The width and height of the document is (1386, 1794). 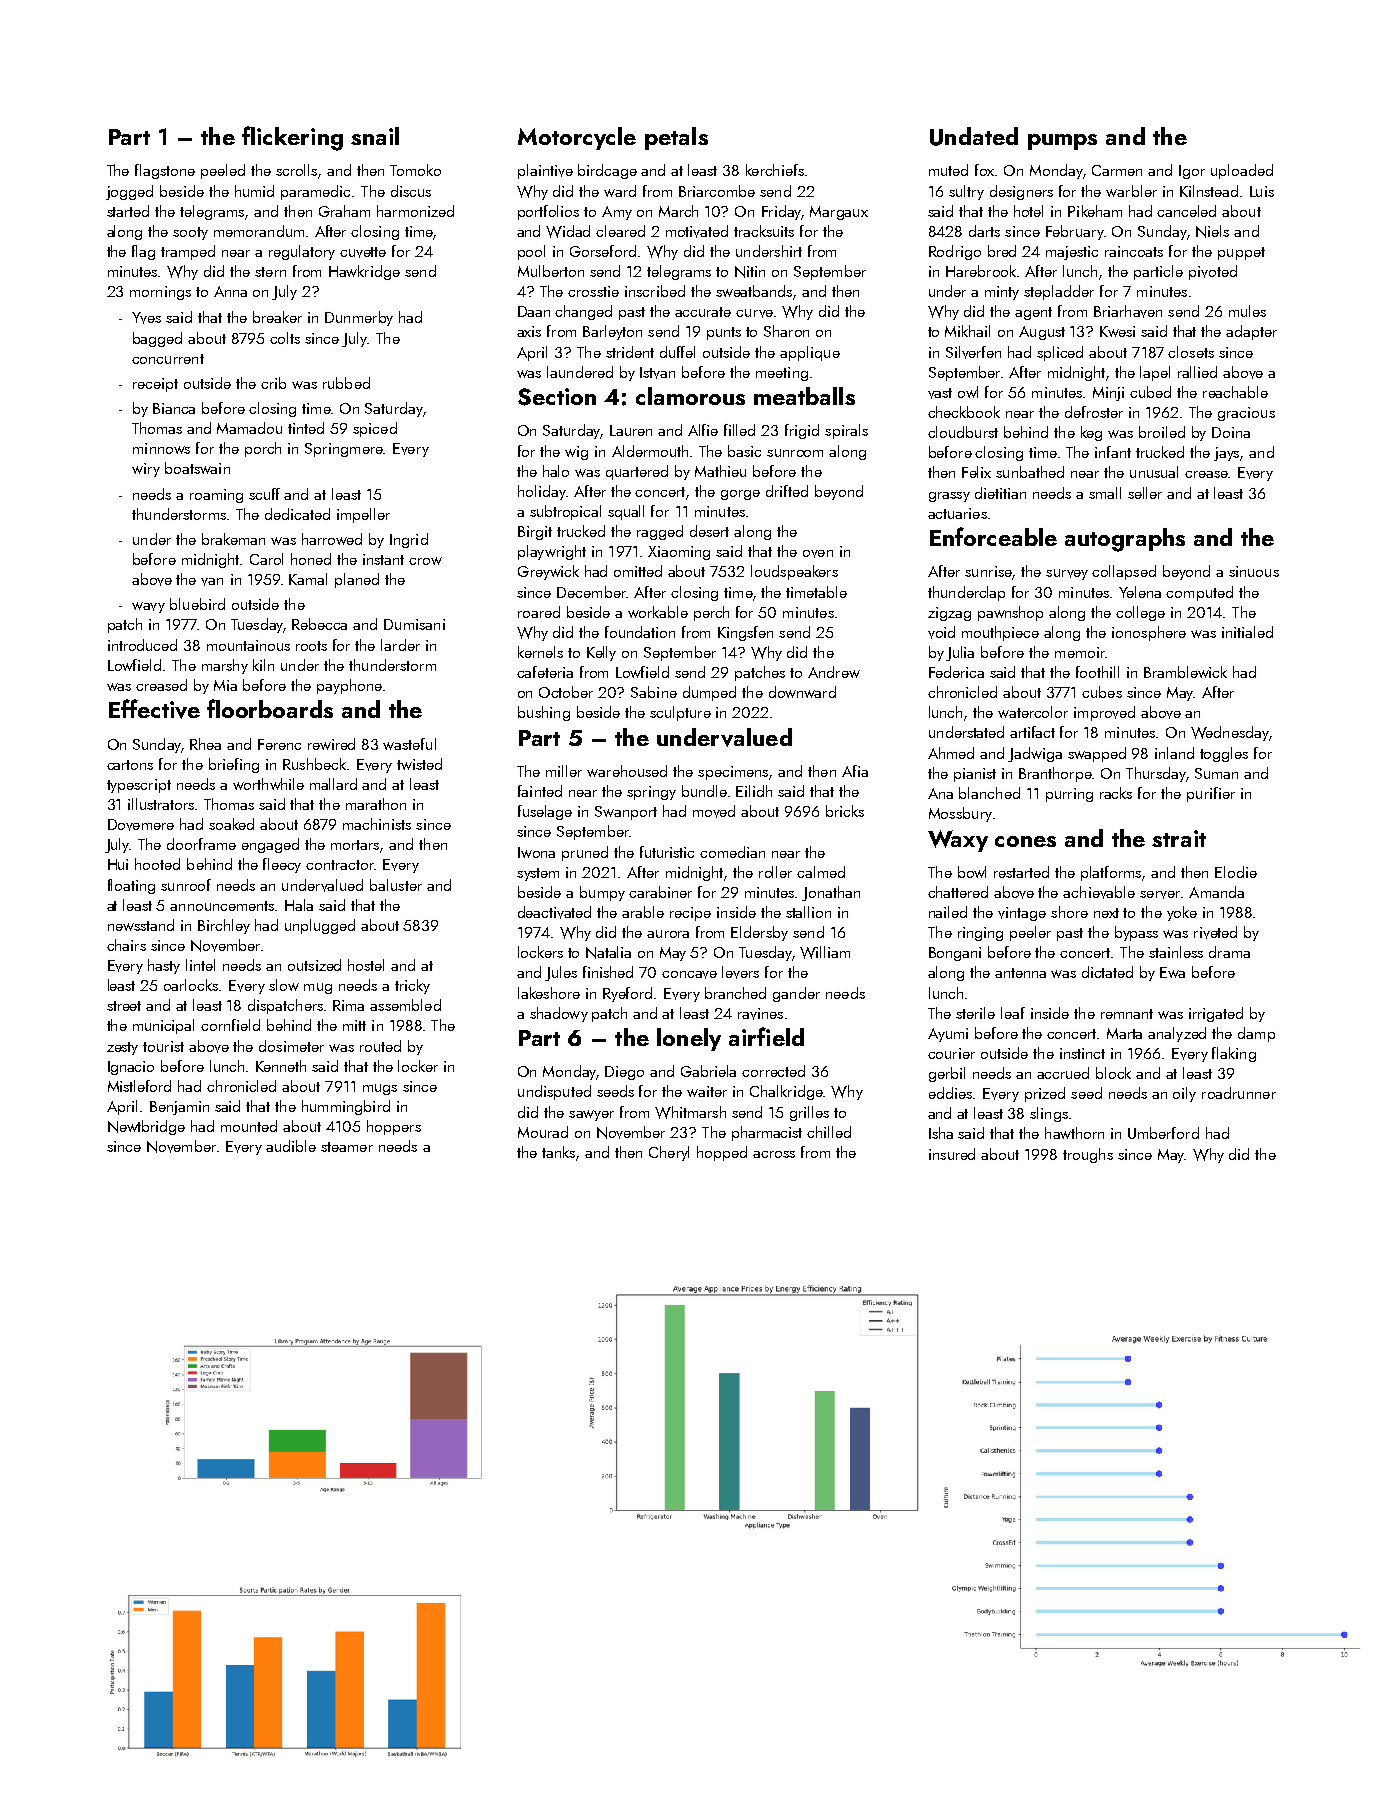 What do you see at coordinates (735, 993) in the document?
I see `branched` at bounding box center [735, 993].
